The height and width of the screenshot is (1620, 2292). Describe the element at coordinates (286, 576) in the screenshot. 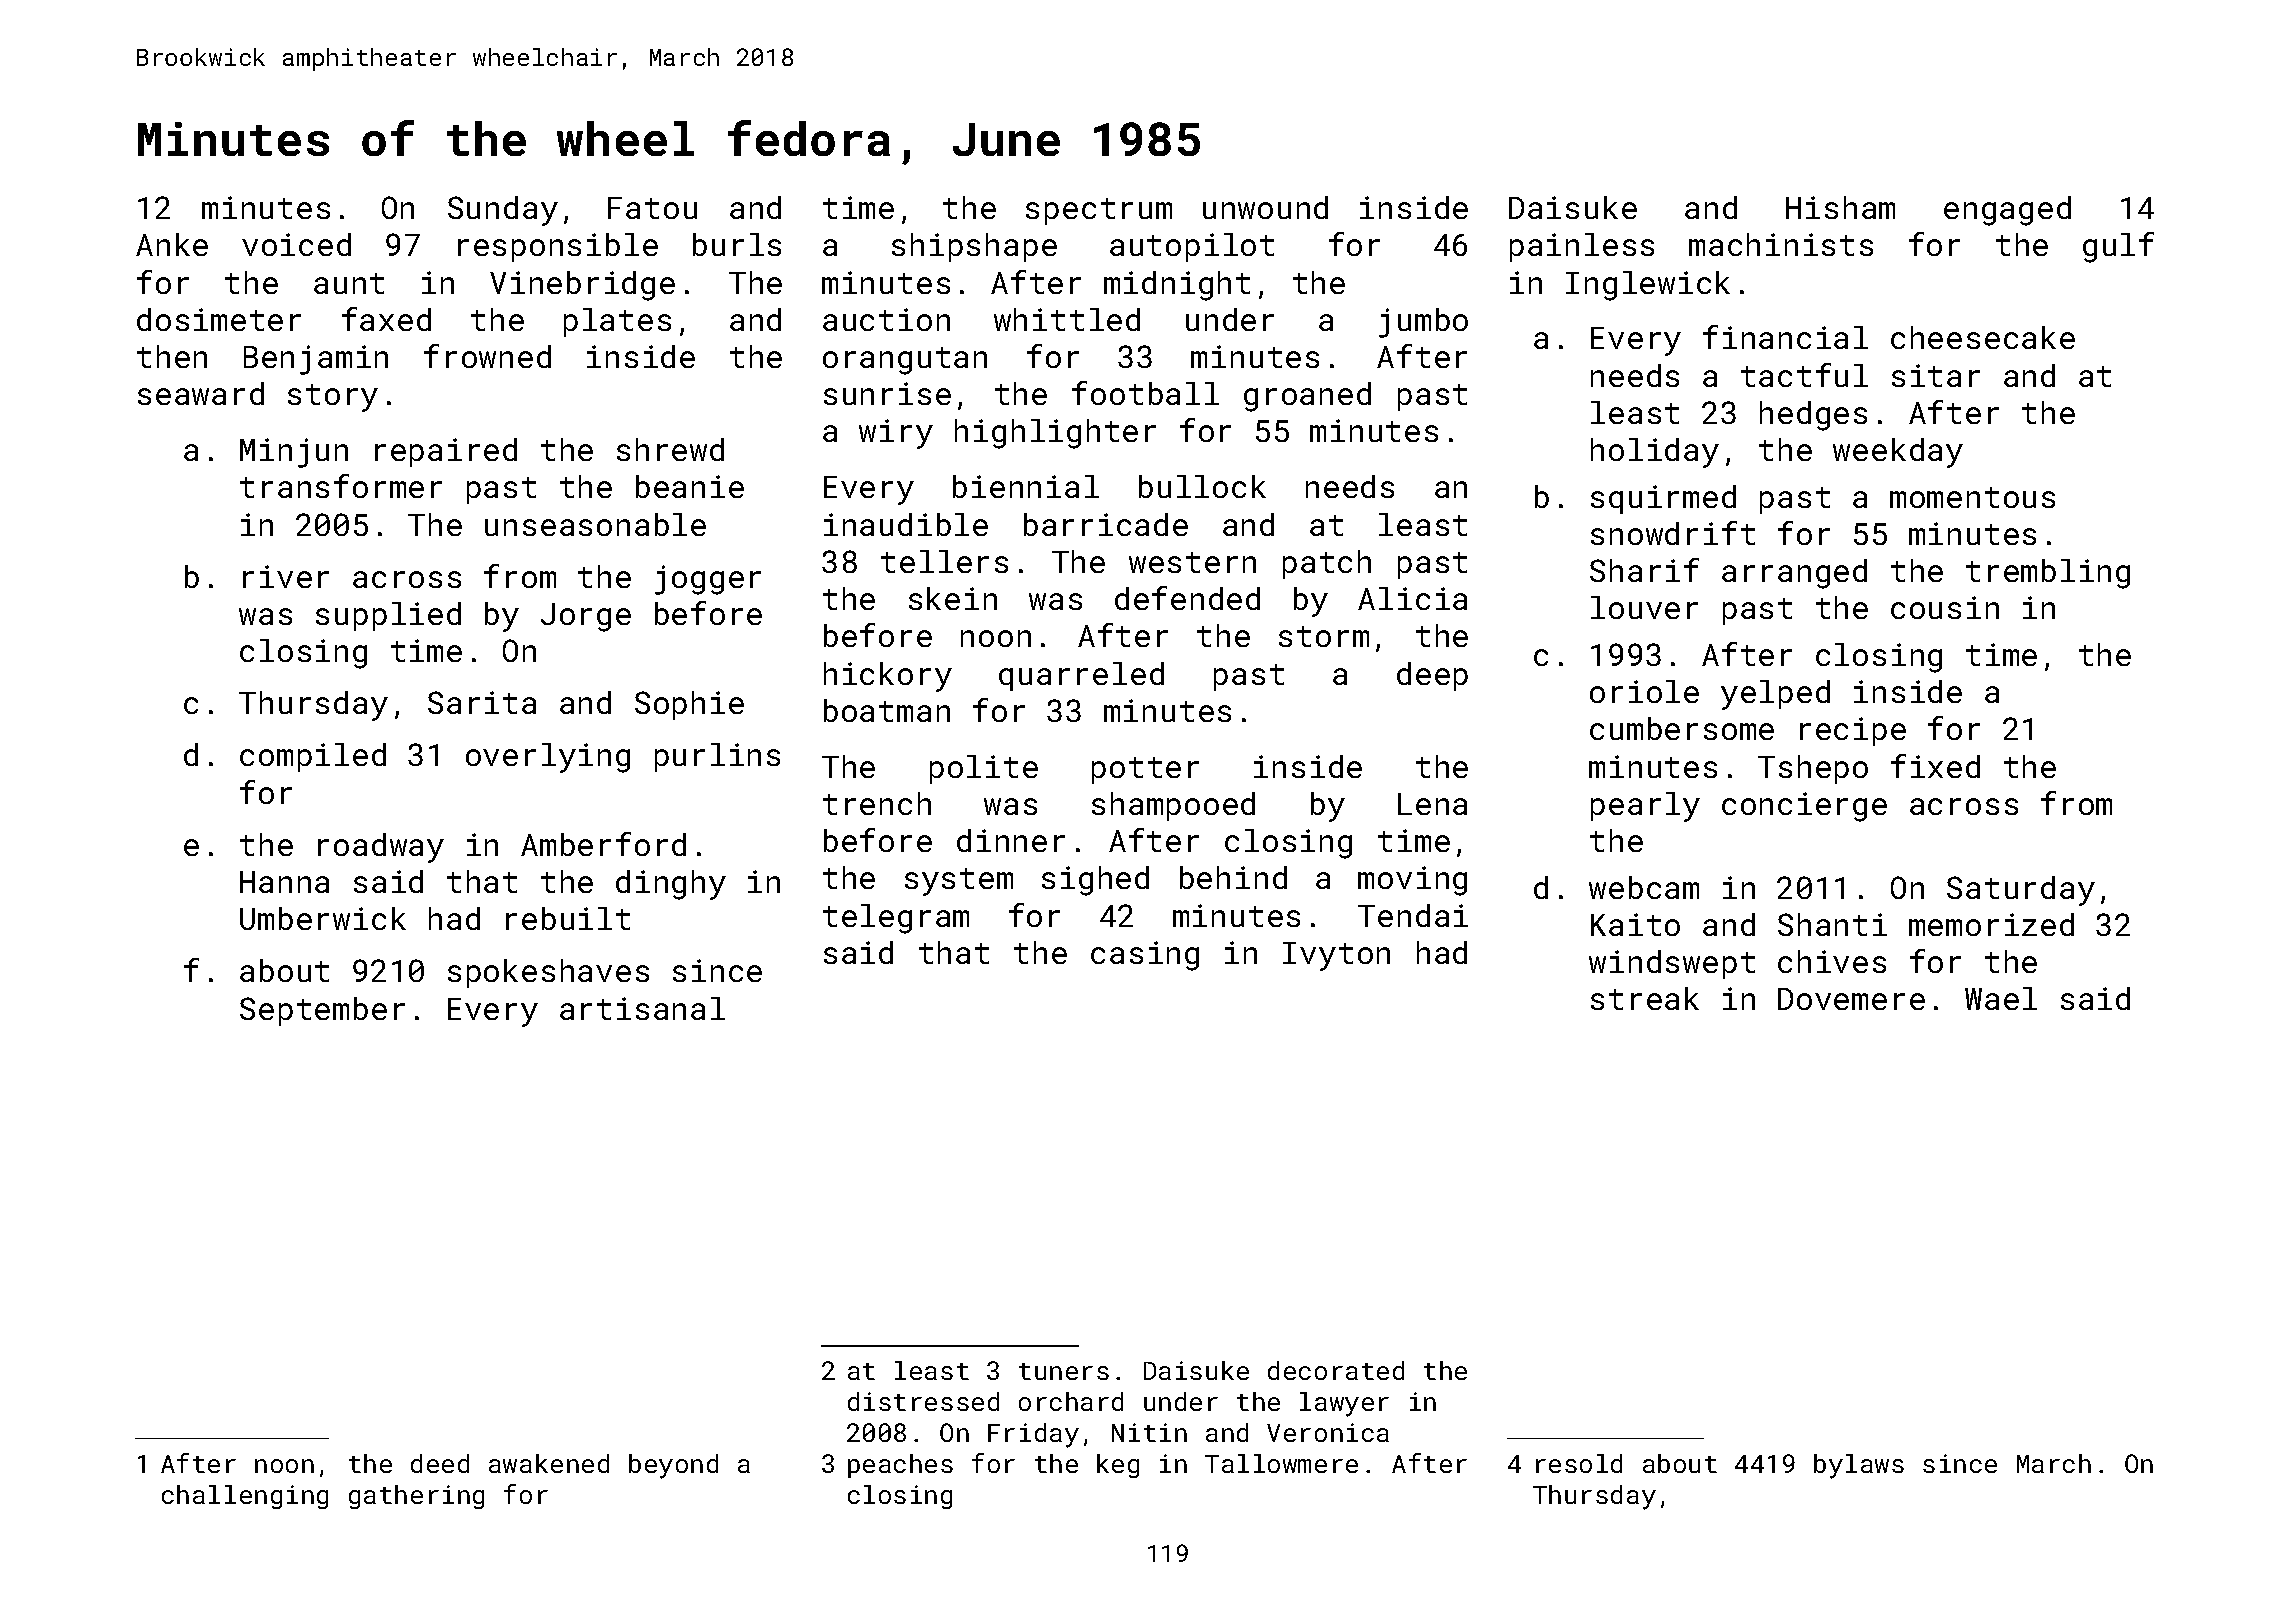

I see `river` at that location.
